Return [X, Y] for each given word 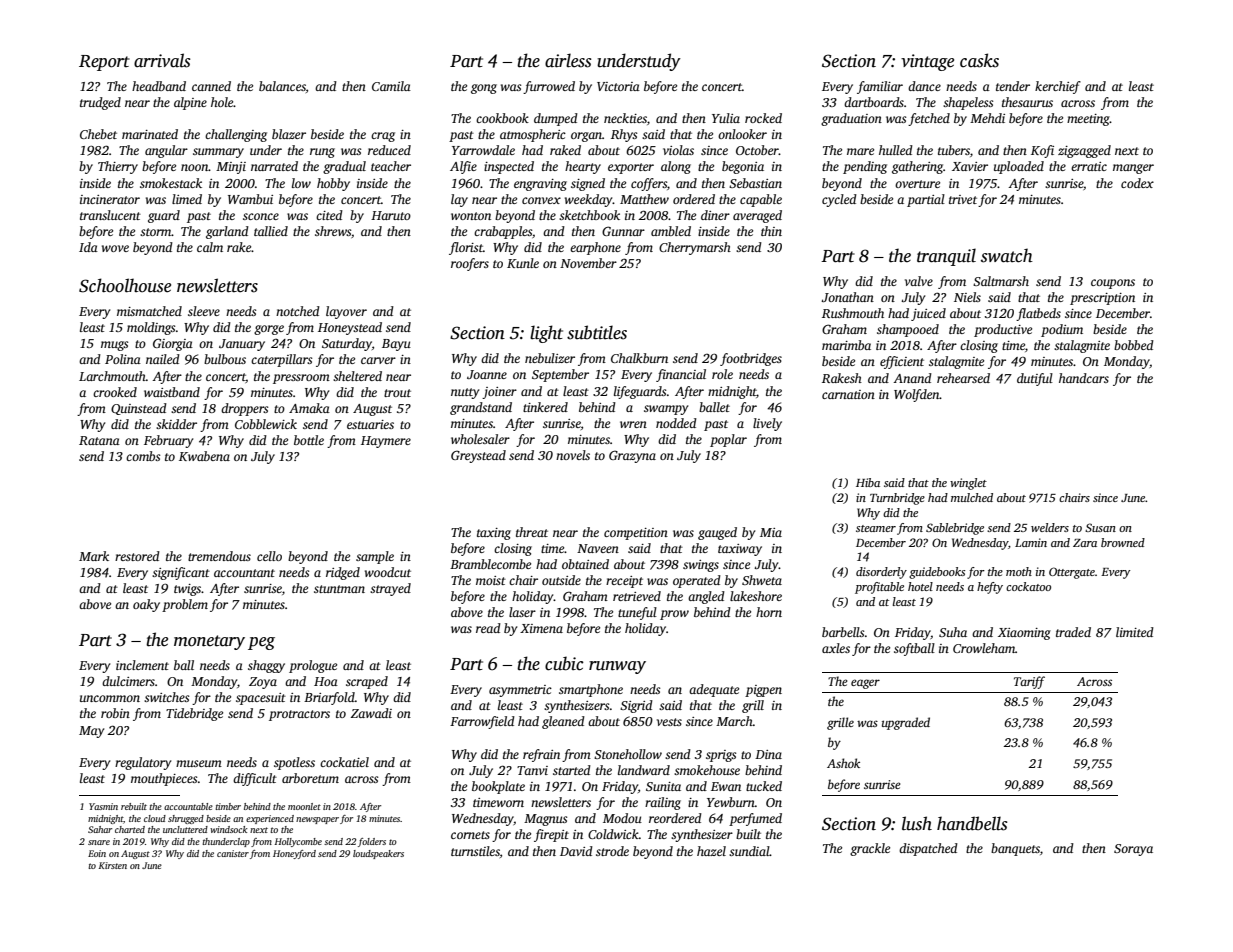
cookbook [502, 118]
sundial [749, 851]
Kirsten [113, 865]
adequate [714, 690]
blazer [289, 134]
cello [269, 556]
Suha [953, 632]
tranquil [946, 257]
